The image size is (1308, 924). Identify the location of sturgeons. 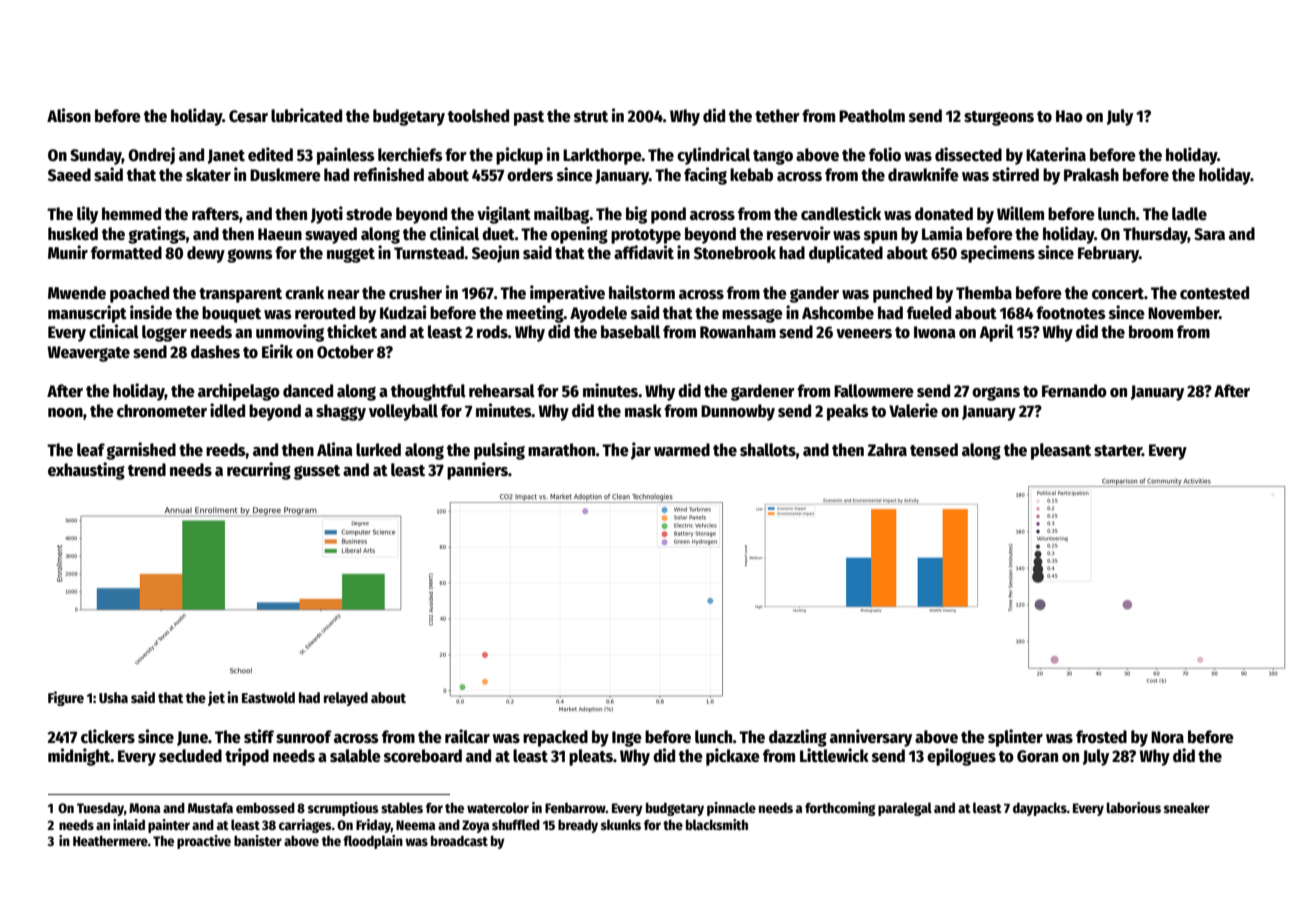
(999, 118).
